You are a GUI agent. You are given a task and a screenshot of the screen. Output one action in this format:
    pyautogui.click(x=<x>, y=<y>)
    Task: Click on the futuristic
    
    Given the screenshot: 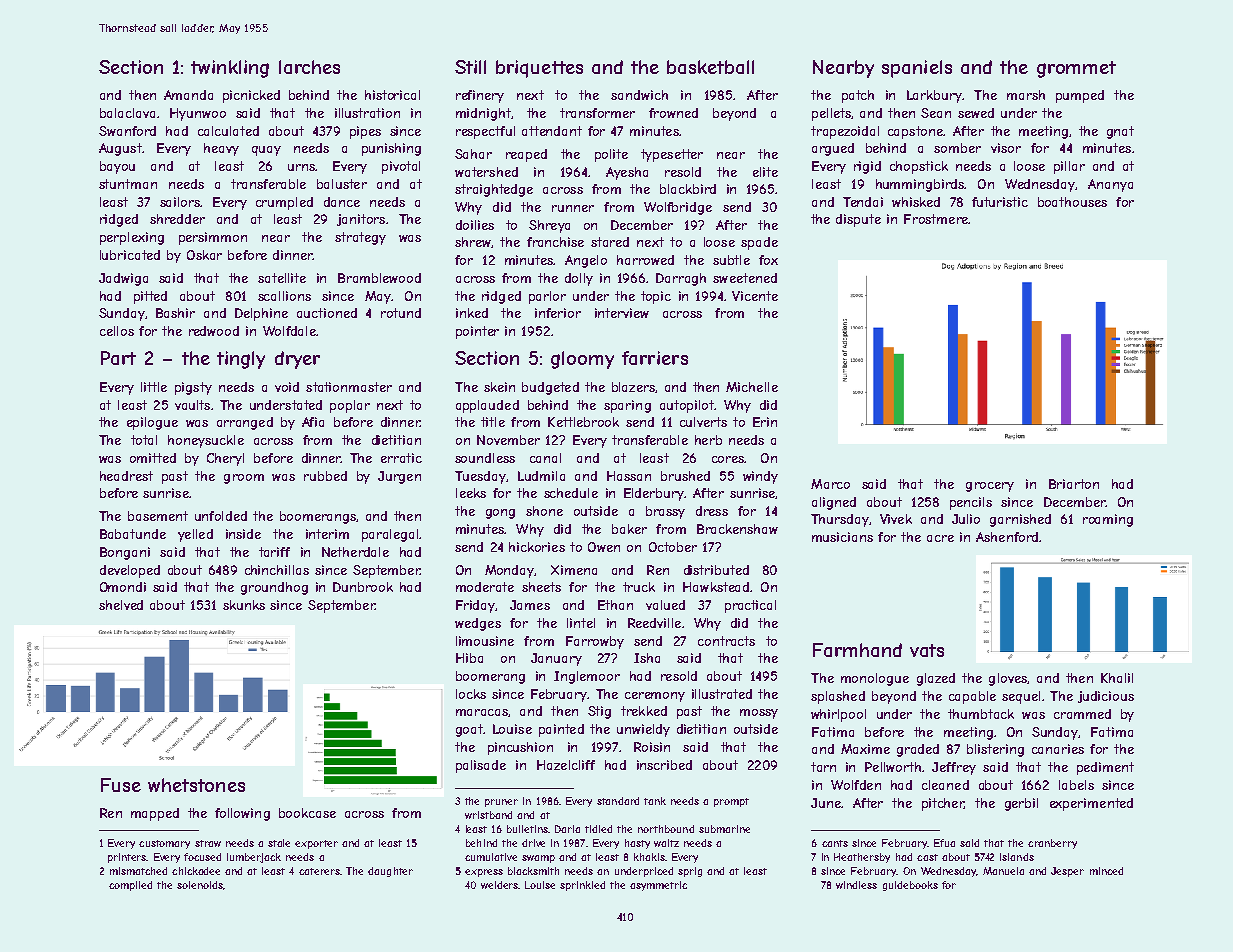 What is the action you would take?
    pyautogui.click(x=1000, y=202)
